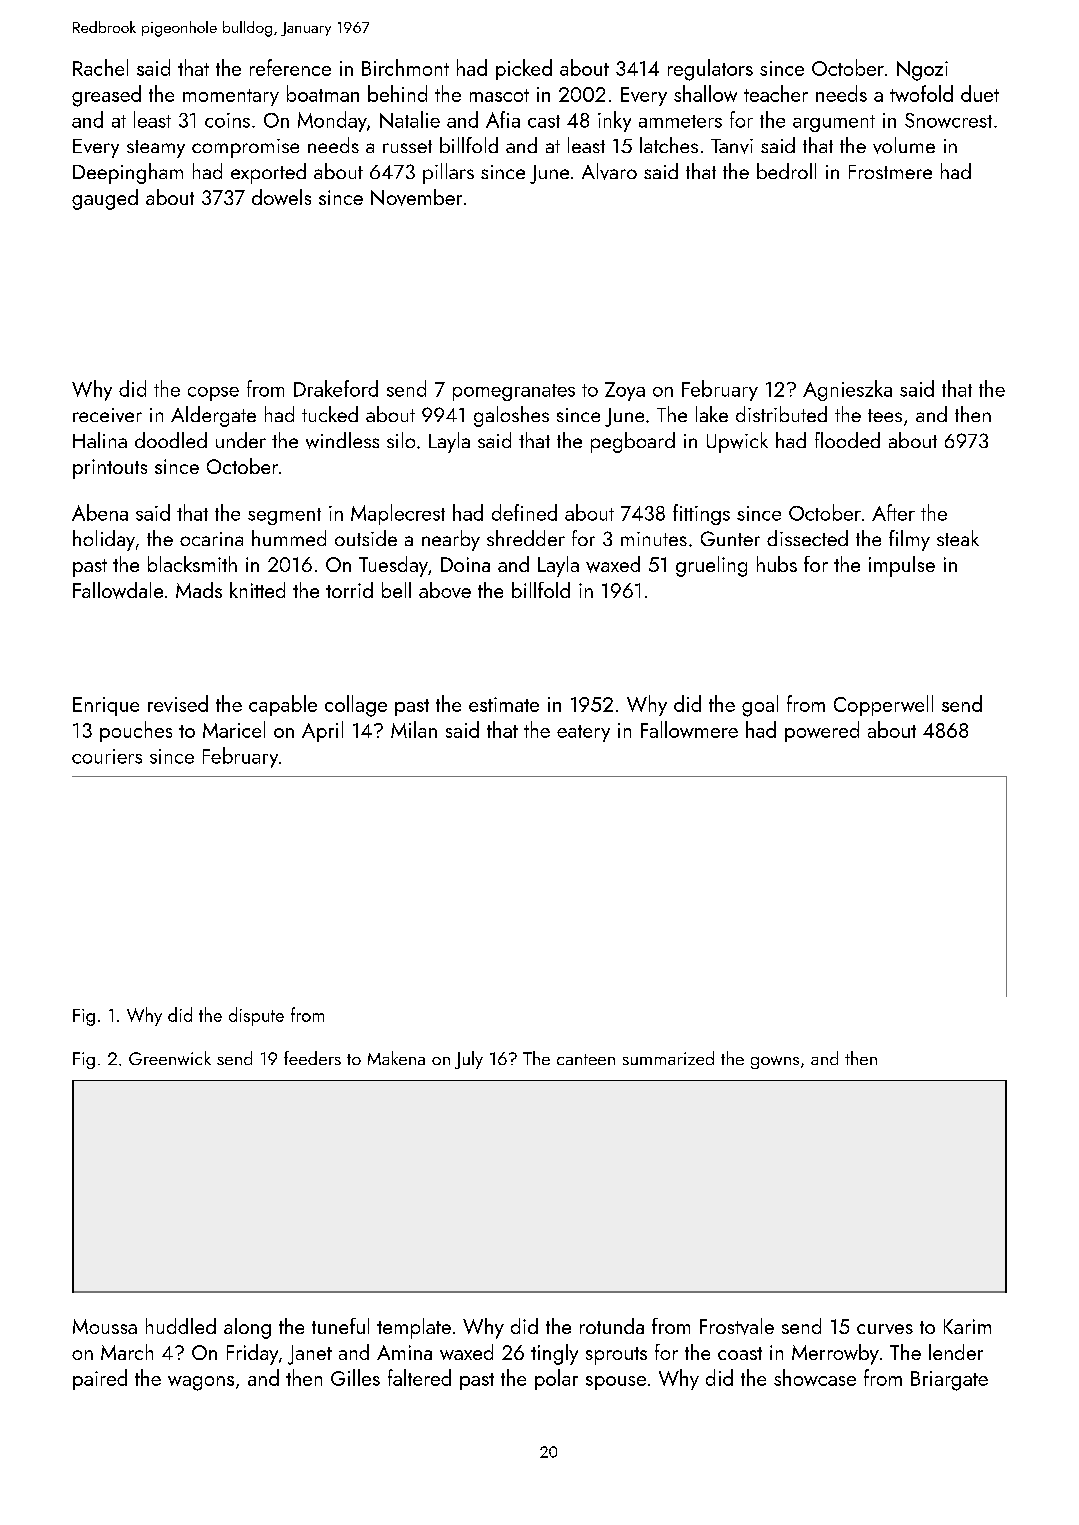  I want to click on wagons, so click(201, 1383).
